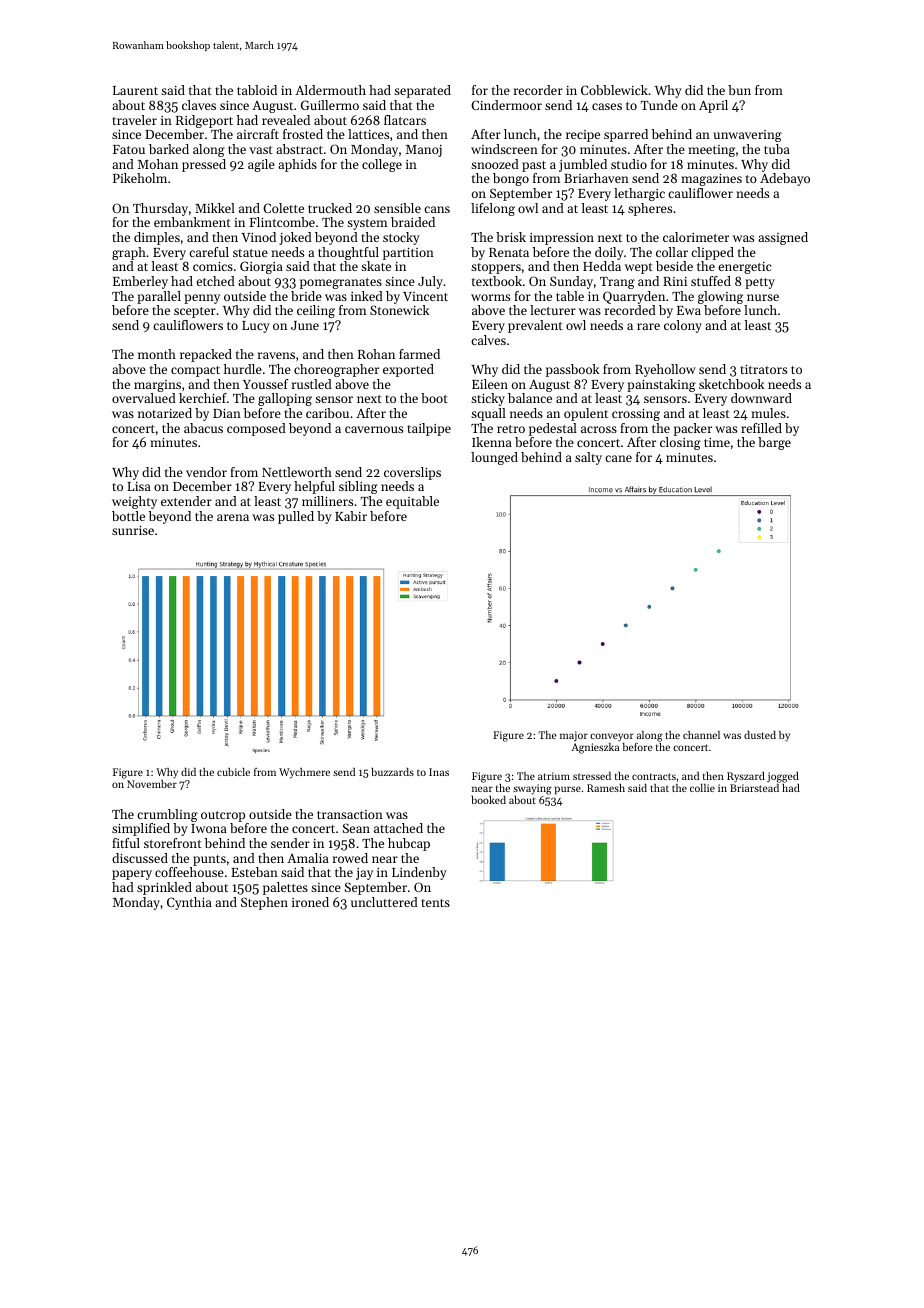  Describe the element at coordinates (435, 903) in the screenshot. I see `tents` at that location.
